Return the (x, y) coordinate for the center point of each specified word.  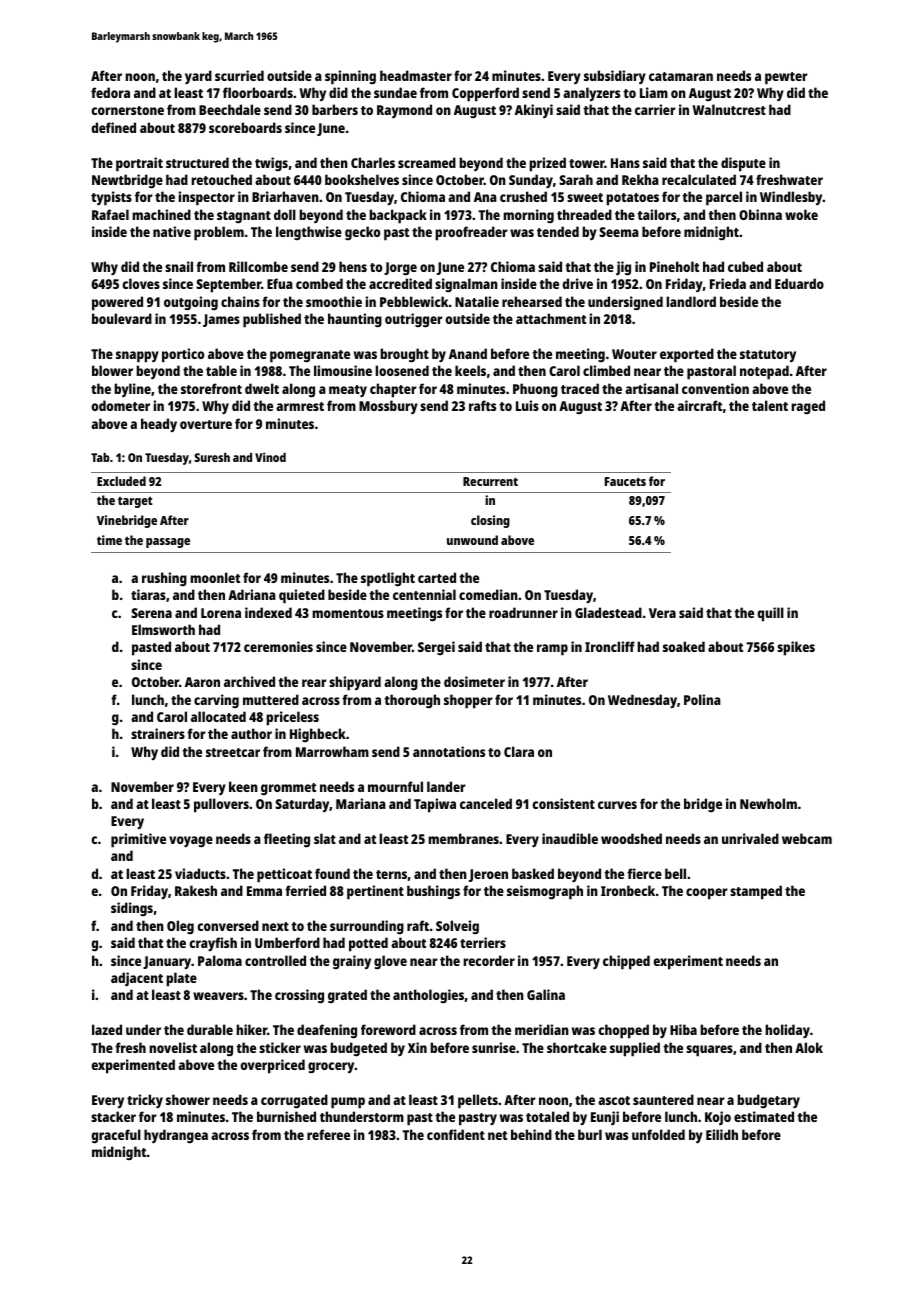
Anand (468, 353)
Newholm (768, 803)
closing (490, 521)
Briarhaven (285, 196)
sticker (280, 1047)
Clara (519, 751)
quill (770, 614)
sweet (585, 197)
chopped (623, 1031)
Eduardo (799, 283)
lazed (107, 1029)
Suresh (212, 457)
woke (801, 214)
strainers (158, 733)
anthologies (428, 996)
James (221, 320)
